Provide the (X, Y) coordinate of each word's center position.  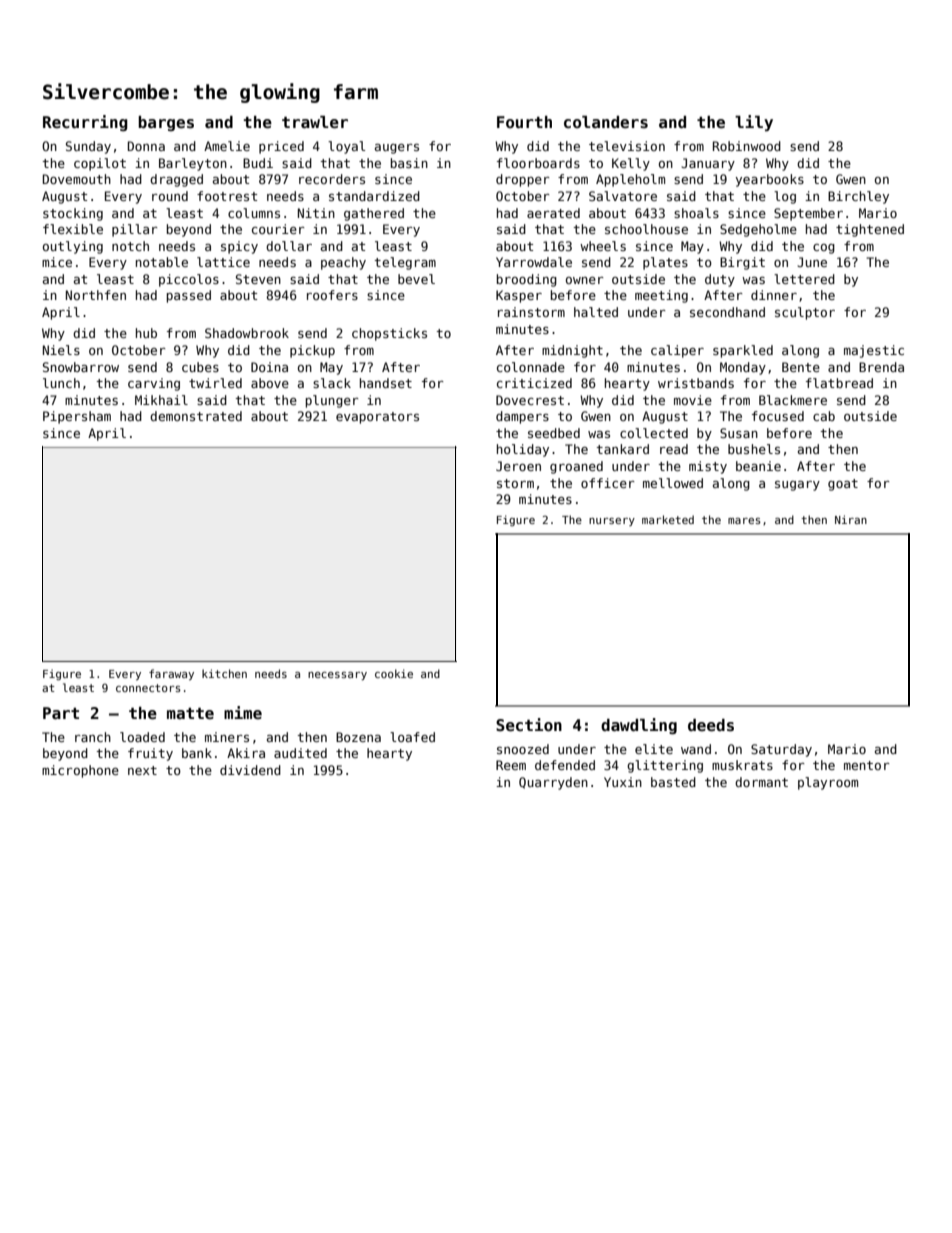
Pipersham (77, 417)
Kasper (519, 296)
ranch (93, 737)
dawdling (639, 726)
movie (693, 400)
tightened (870, 230)
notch (130, 246)
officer (608, 483)
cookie (394, 673)
